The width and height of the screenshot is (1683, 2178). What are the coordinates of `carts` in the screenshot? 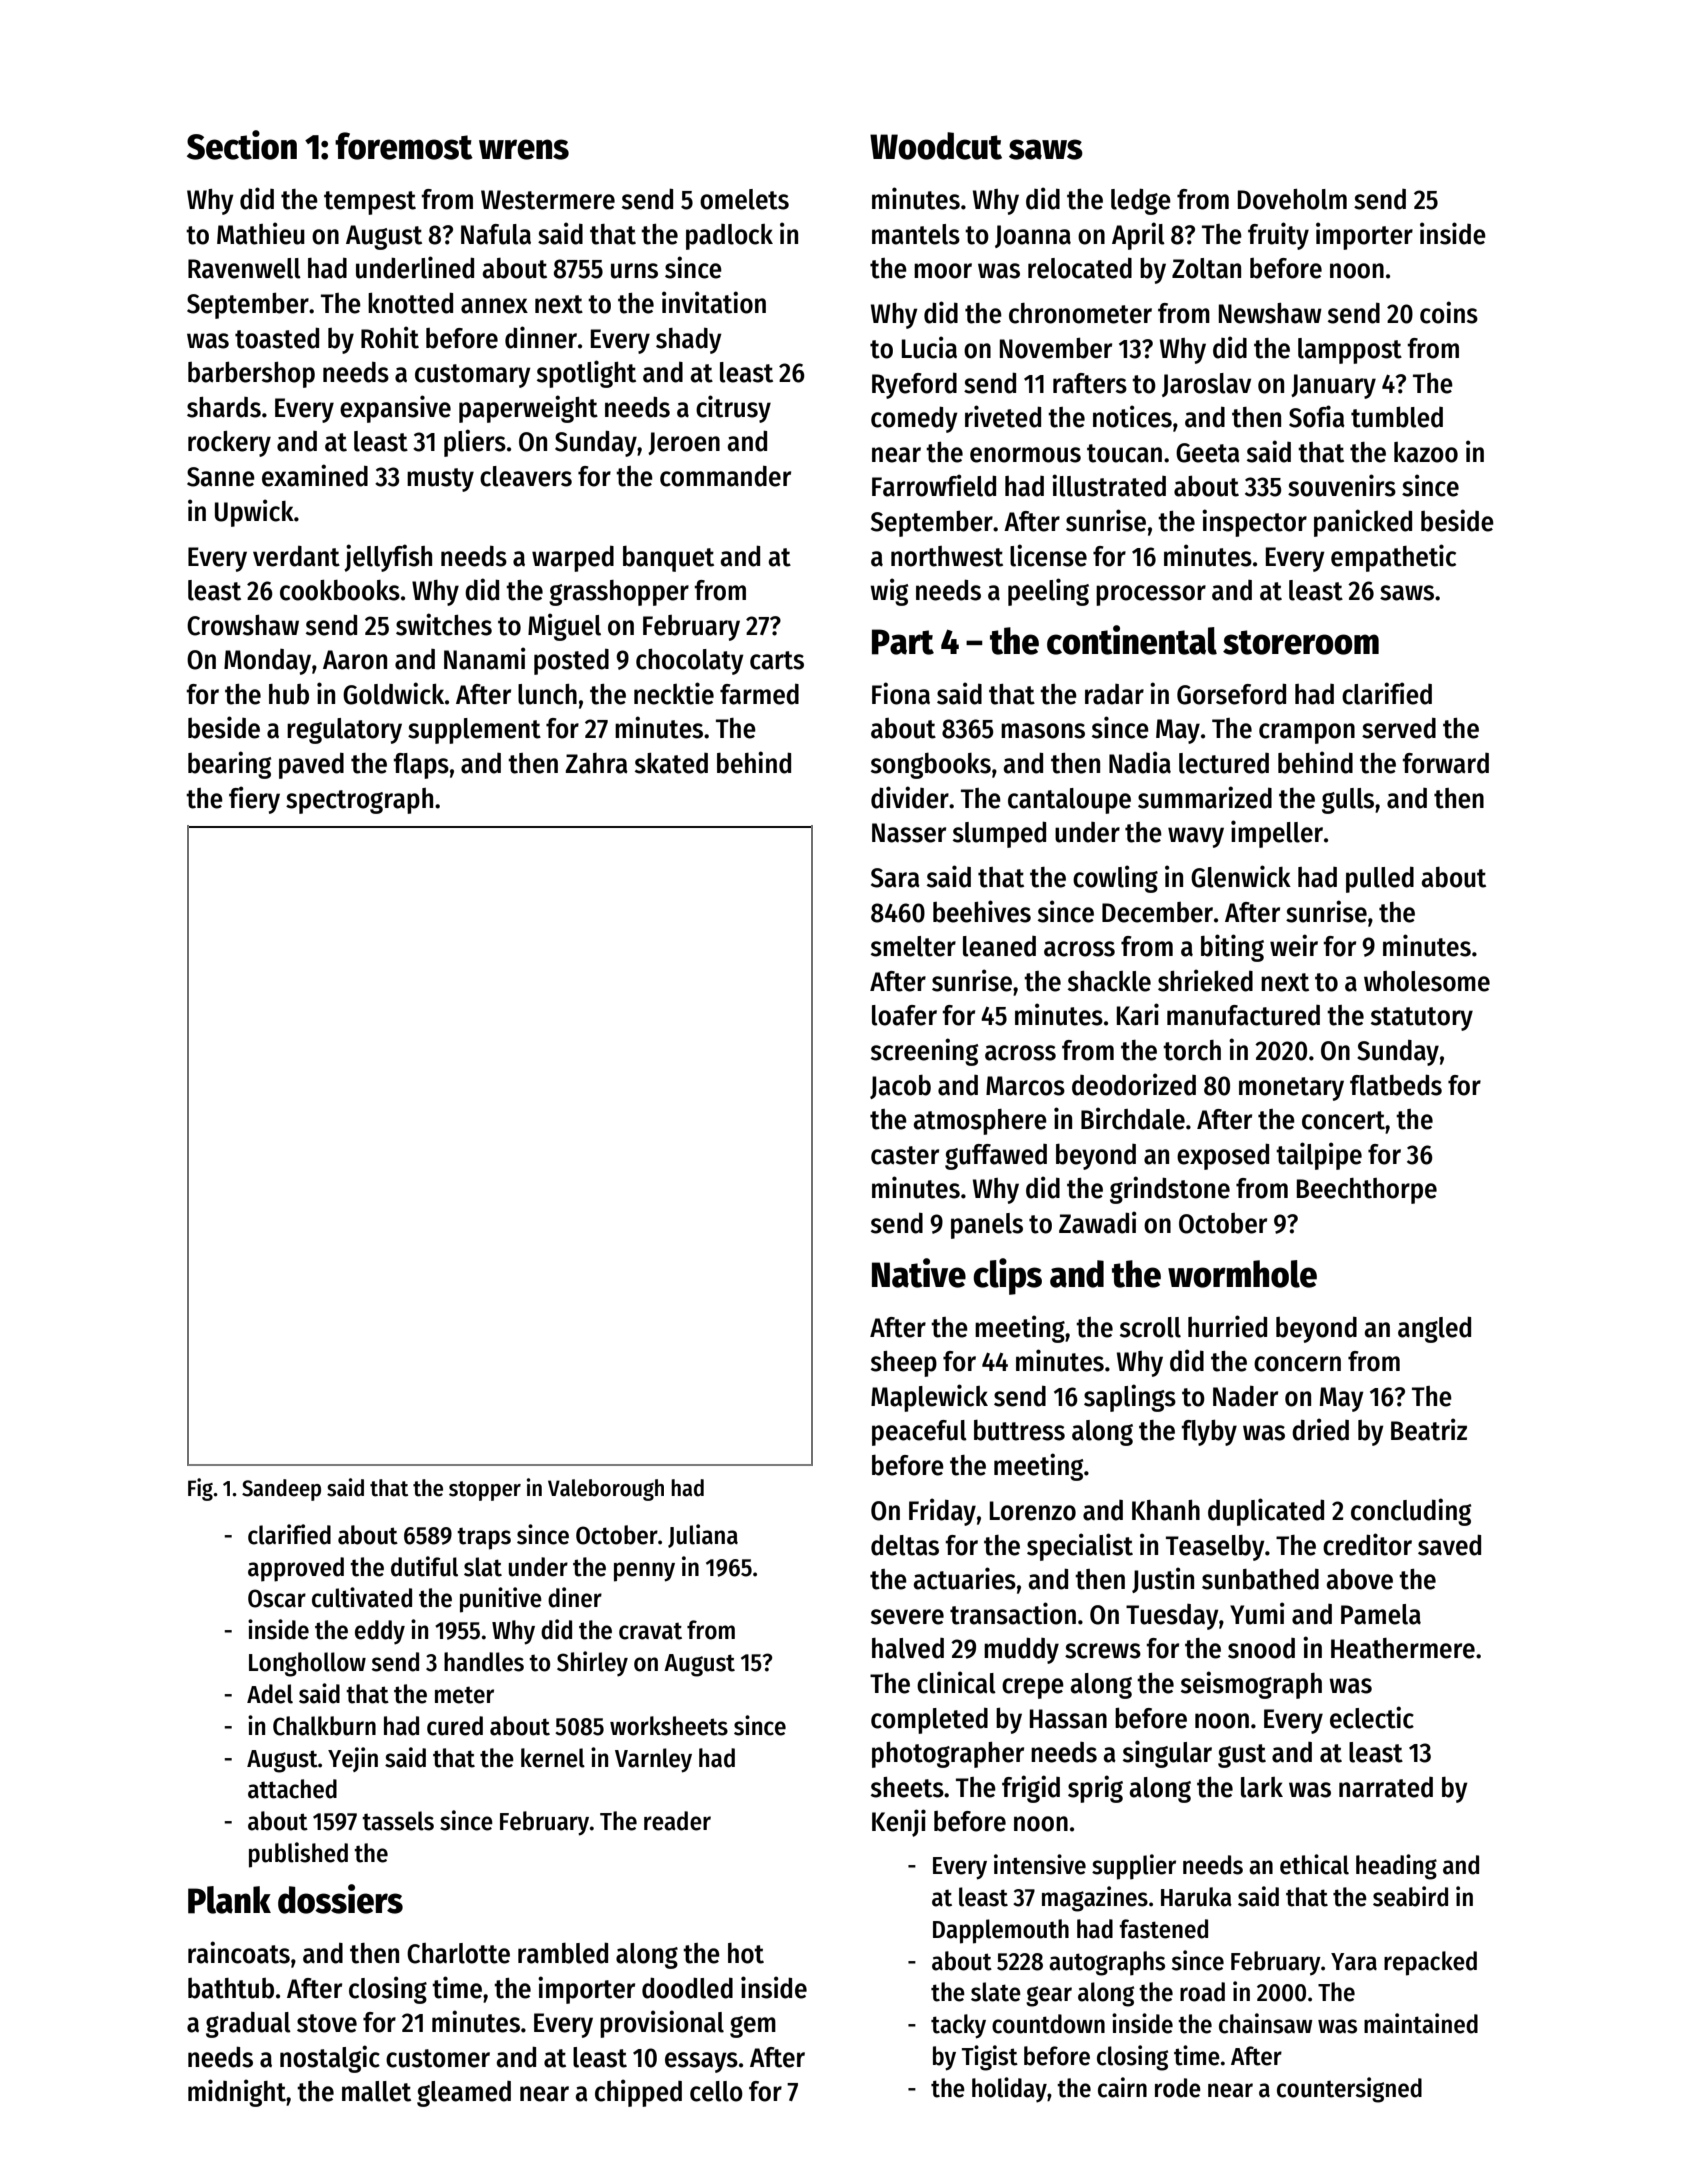 It's located at (777, 660).
